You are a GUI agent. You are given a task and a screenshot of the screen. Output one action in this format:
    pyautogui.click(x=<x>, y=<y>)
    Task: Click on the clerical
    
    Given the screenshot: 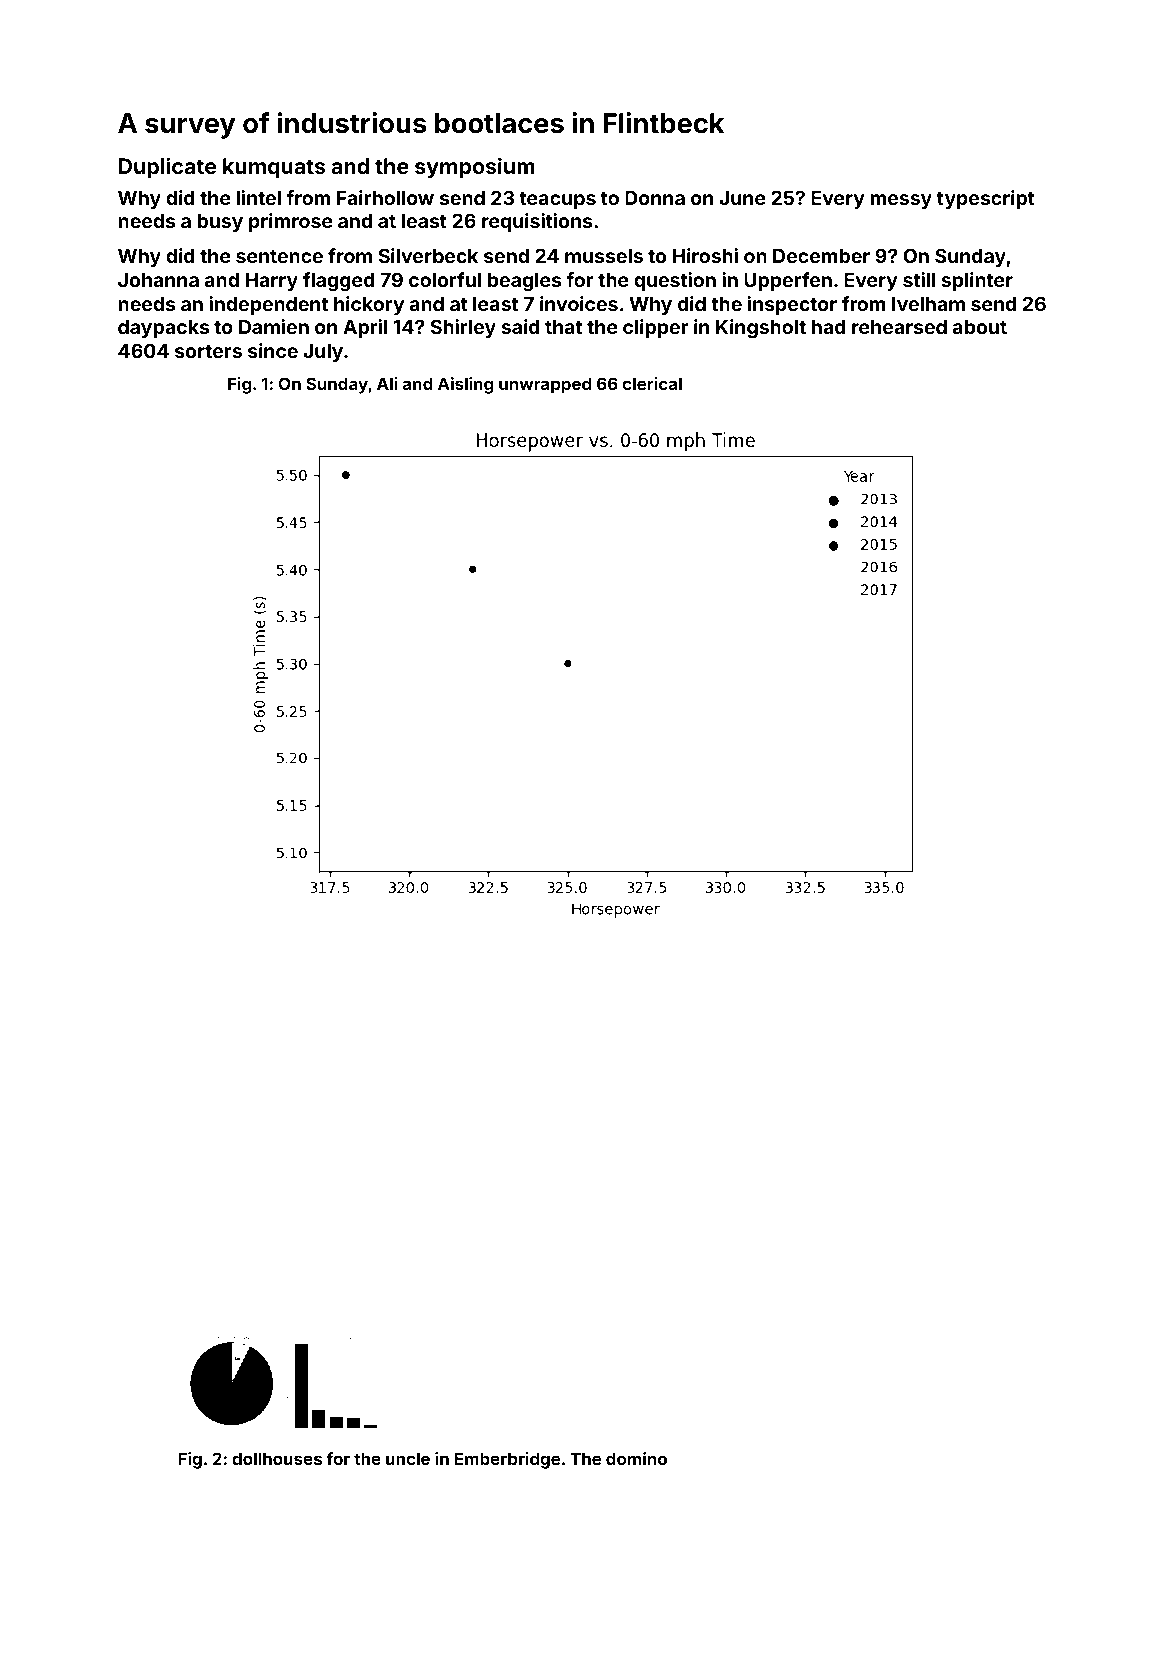 What is the action you would take?
    pyautogui.click(x=652, y=383)
